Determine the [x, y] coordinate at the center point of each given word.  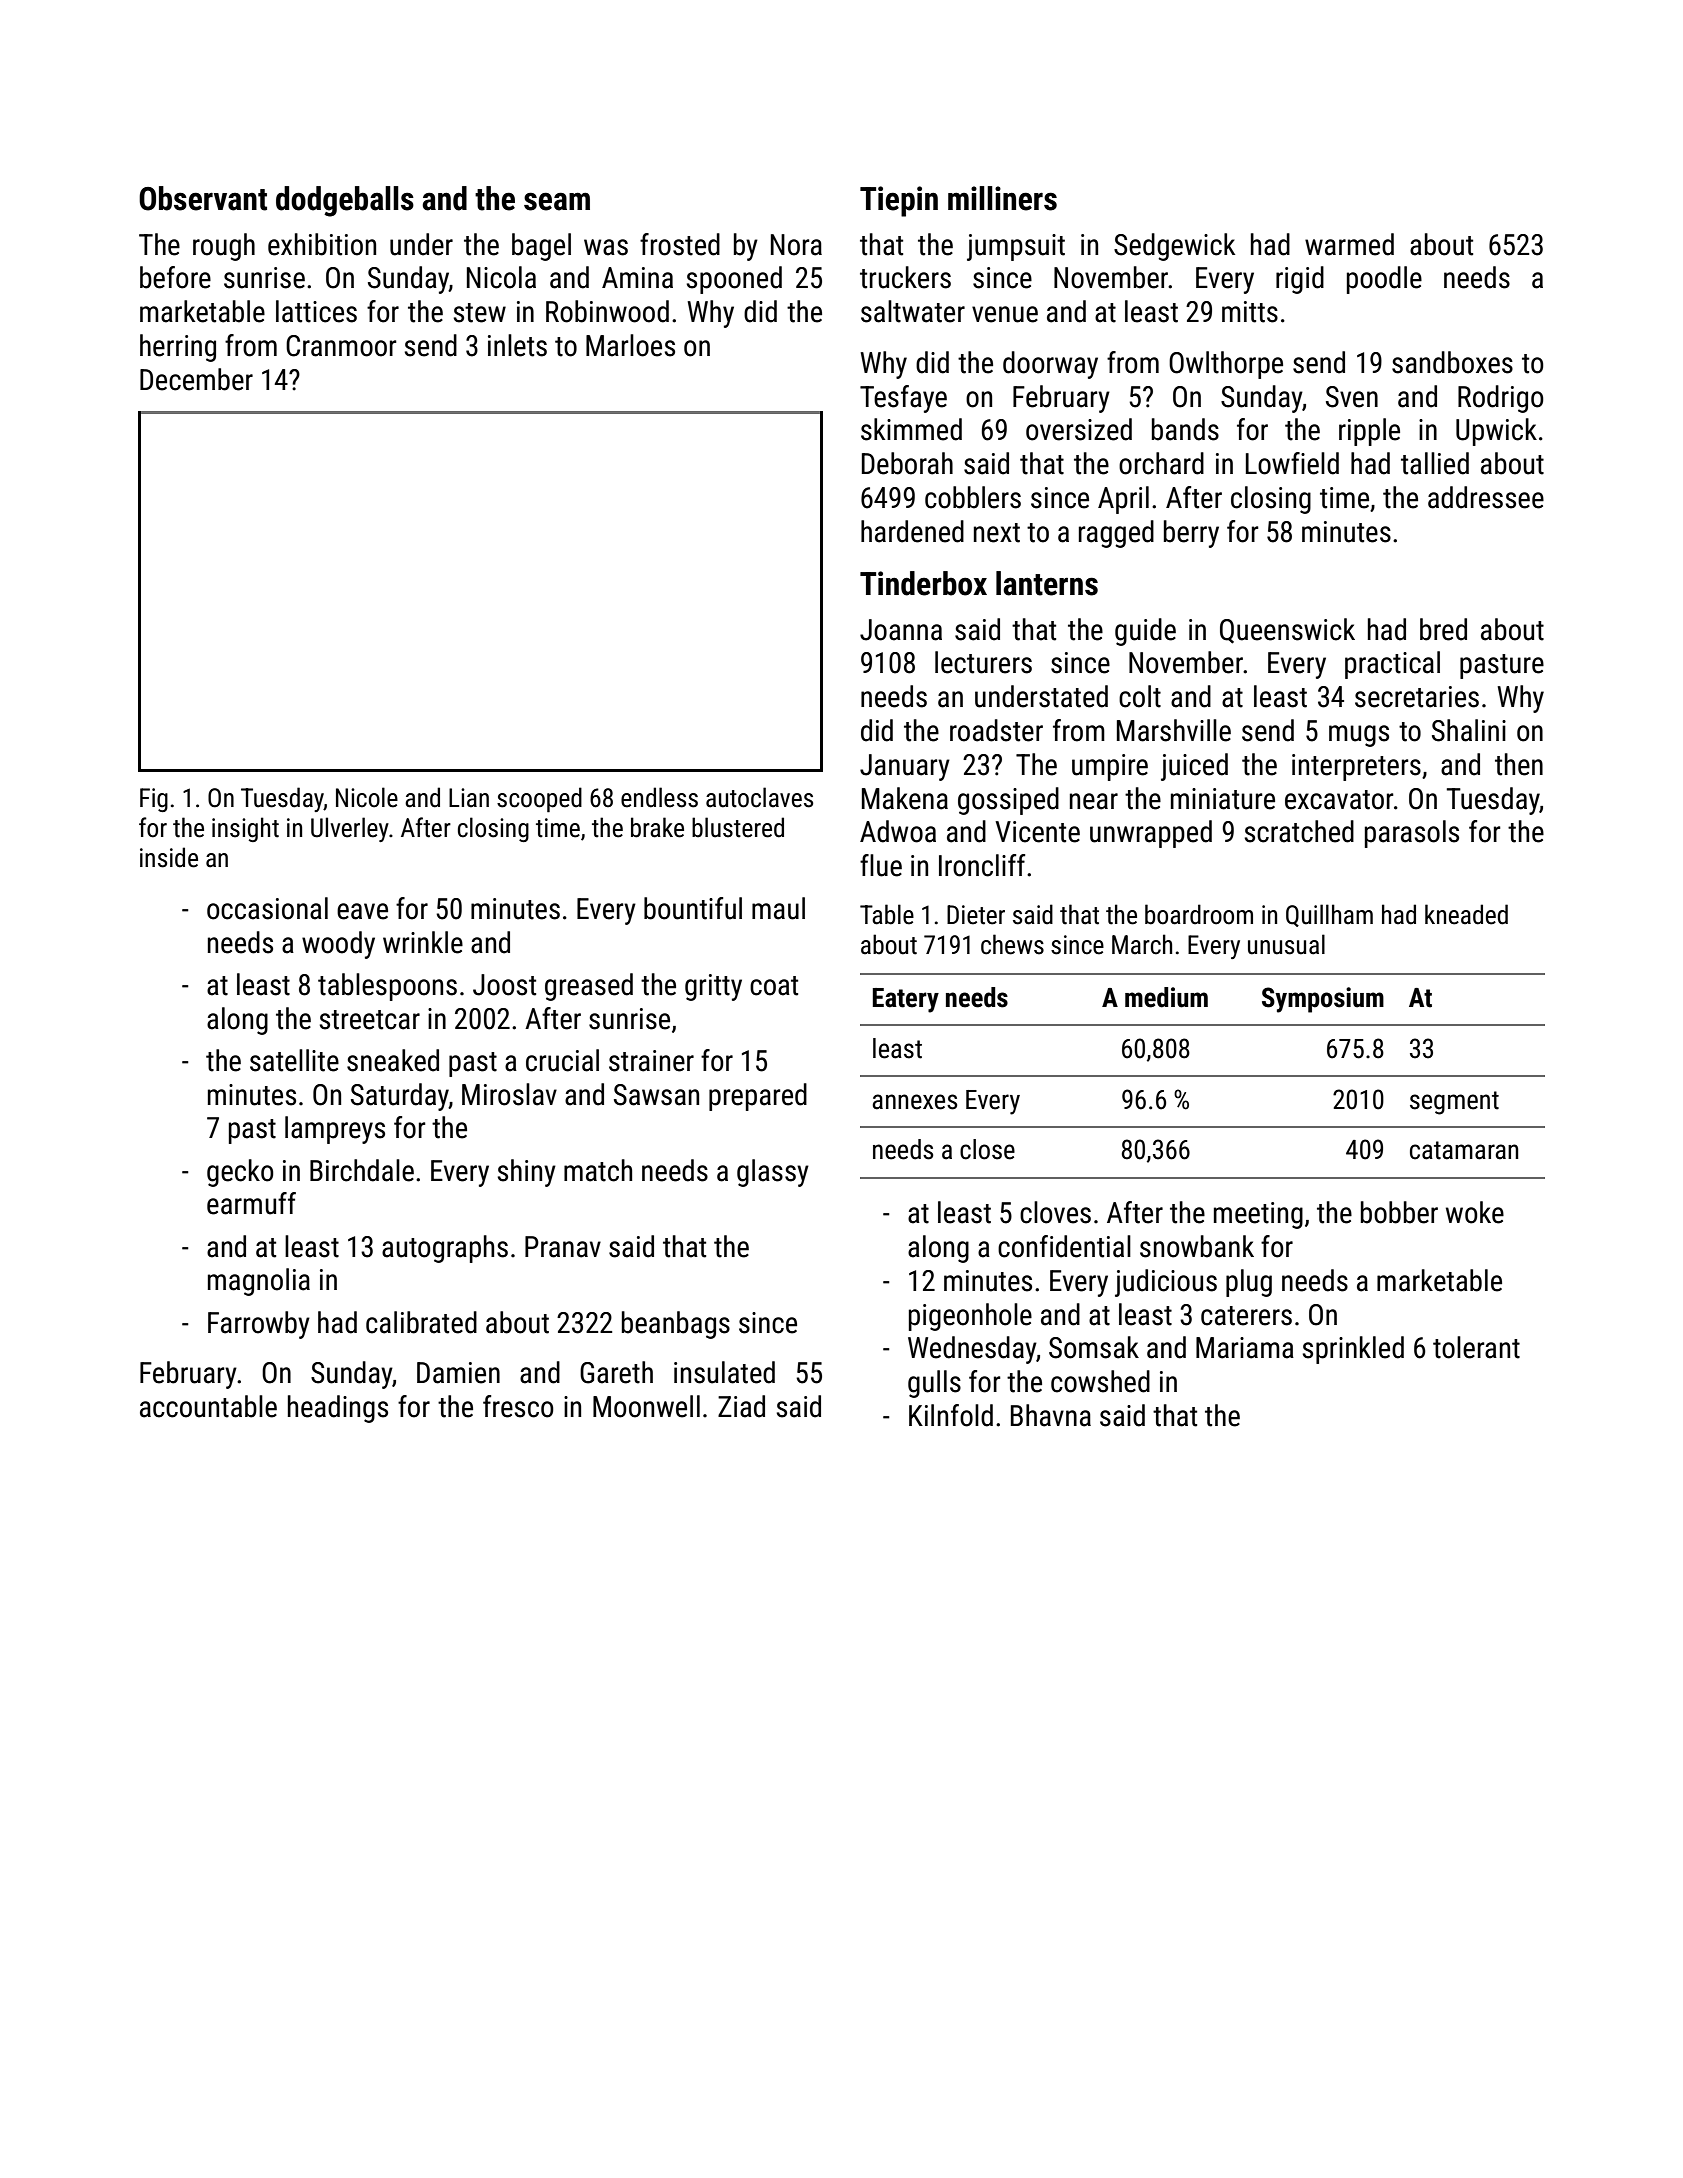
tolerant [1476, 1347]
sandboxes [1452, 362]
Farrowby [259, 1325]
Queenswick [1287, 631]
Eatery [906, 1000]
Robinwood [607, 311]
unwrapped [1151, 834]
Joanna [901, 630]
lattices [316, 311]
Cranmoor [341, 346]
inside [169, 857]
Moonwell [646, 1406]
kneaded [1466, 914]
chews [1012, 944]
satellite [294, 1060]
